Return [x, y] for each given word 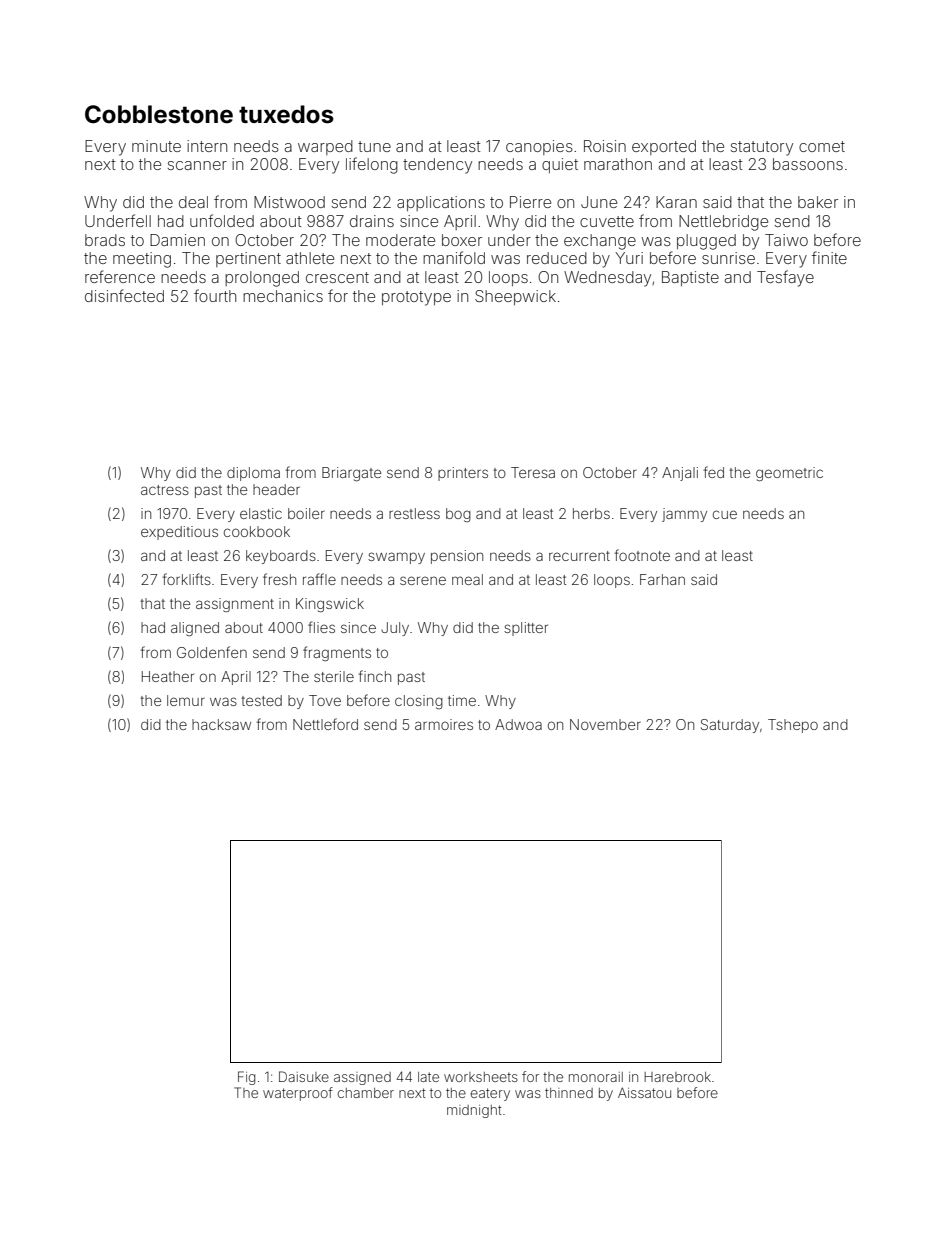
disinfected [124, 295]
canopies [539, 147]
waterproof [298, 1094]
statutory [762, 148]
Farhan [662, 579]
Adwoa [518, 724]
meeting [142, 260]
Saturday [730, 726]
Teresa [533, 472]
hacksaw [221, 724]
